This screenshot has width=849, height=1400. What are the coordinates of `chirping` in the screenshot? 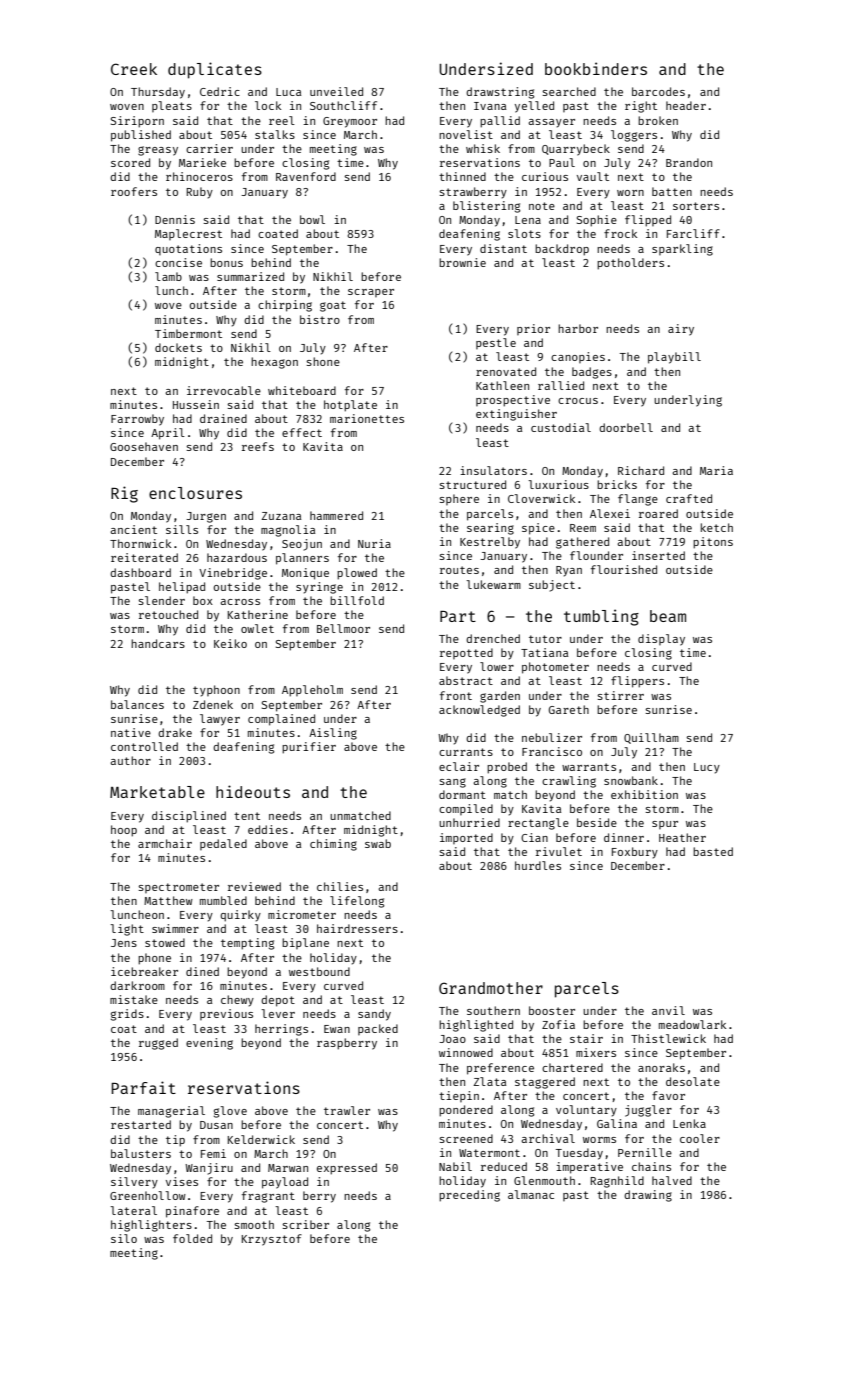 It's located at (285, 306).
